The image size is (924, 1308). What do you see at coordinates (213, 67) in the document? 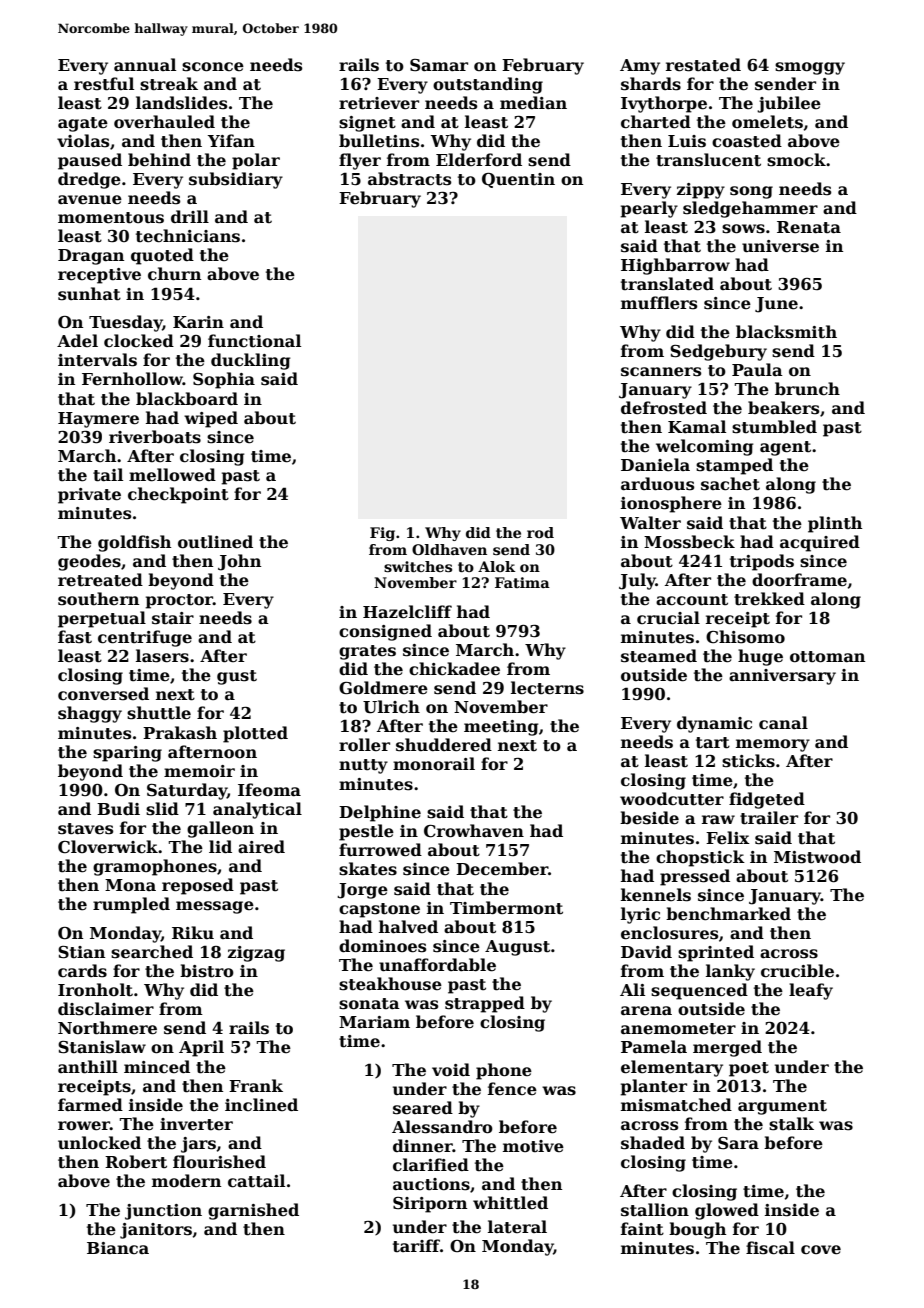
I see `sconce` at bounding box center [213, 67].
